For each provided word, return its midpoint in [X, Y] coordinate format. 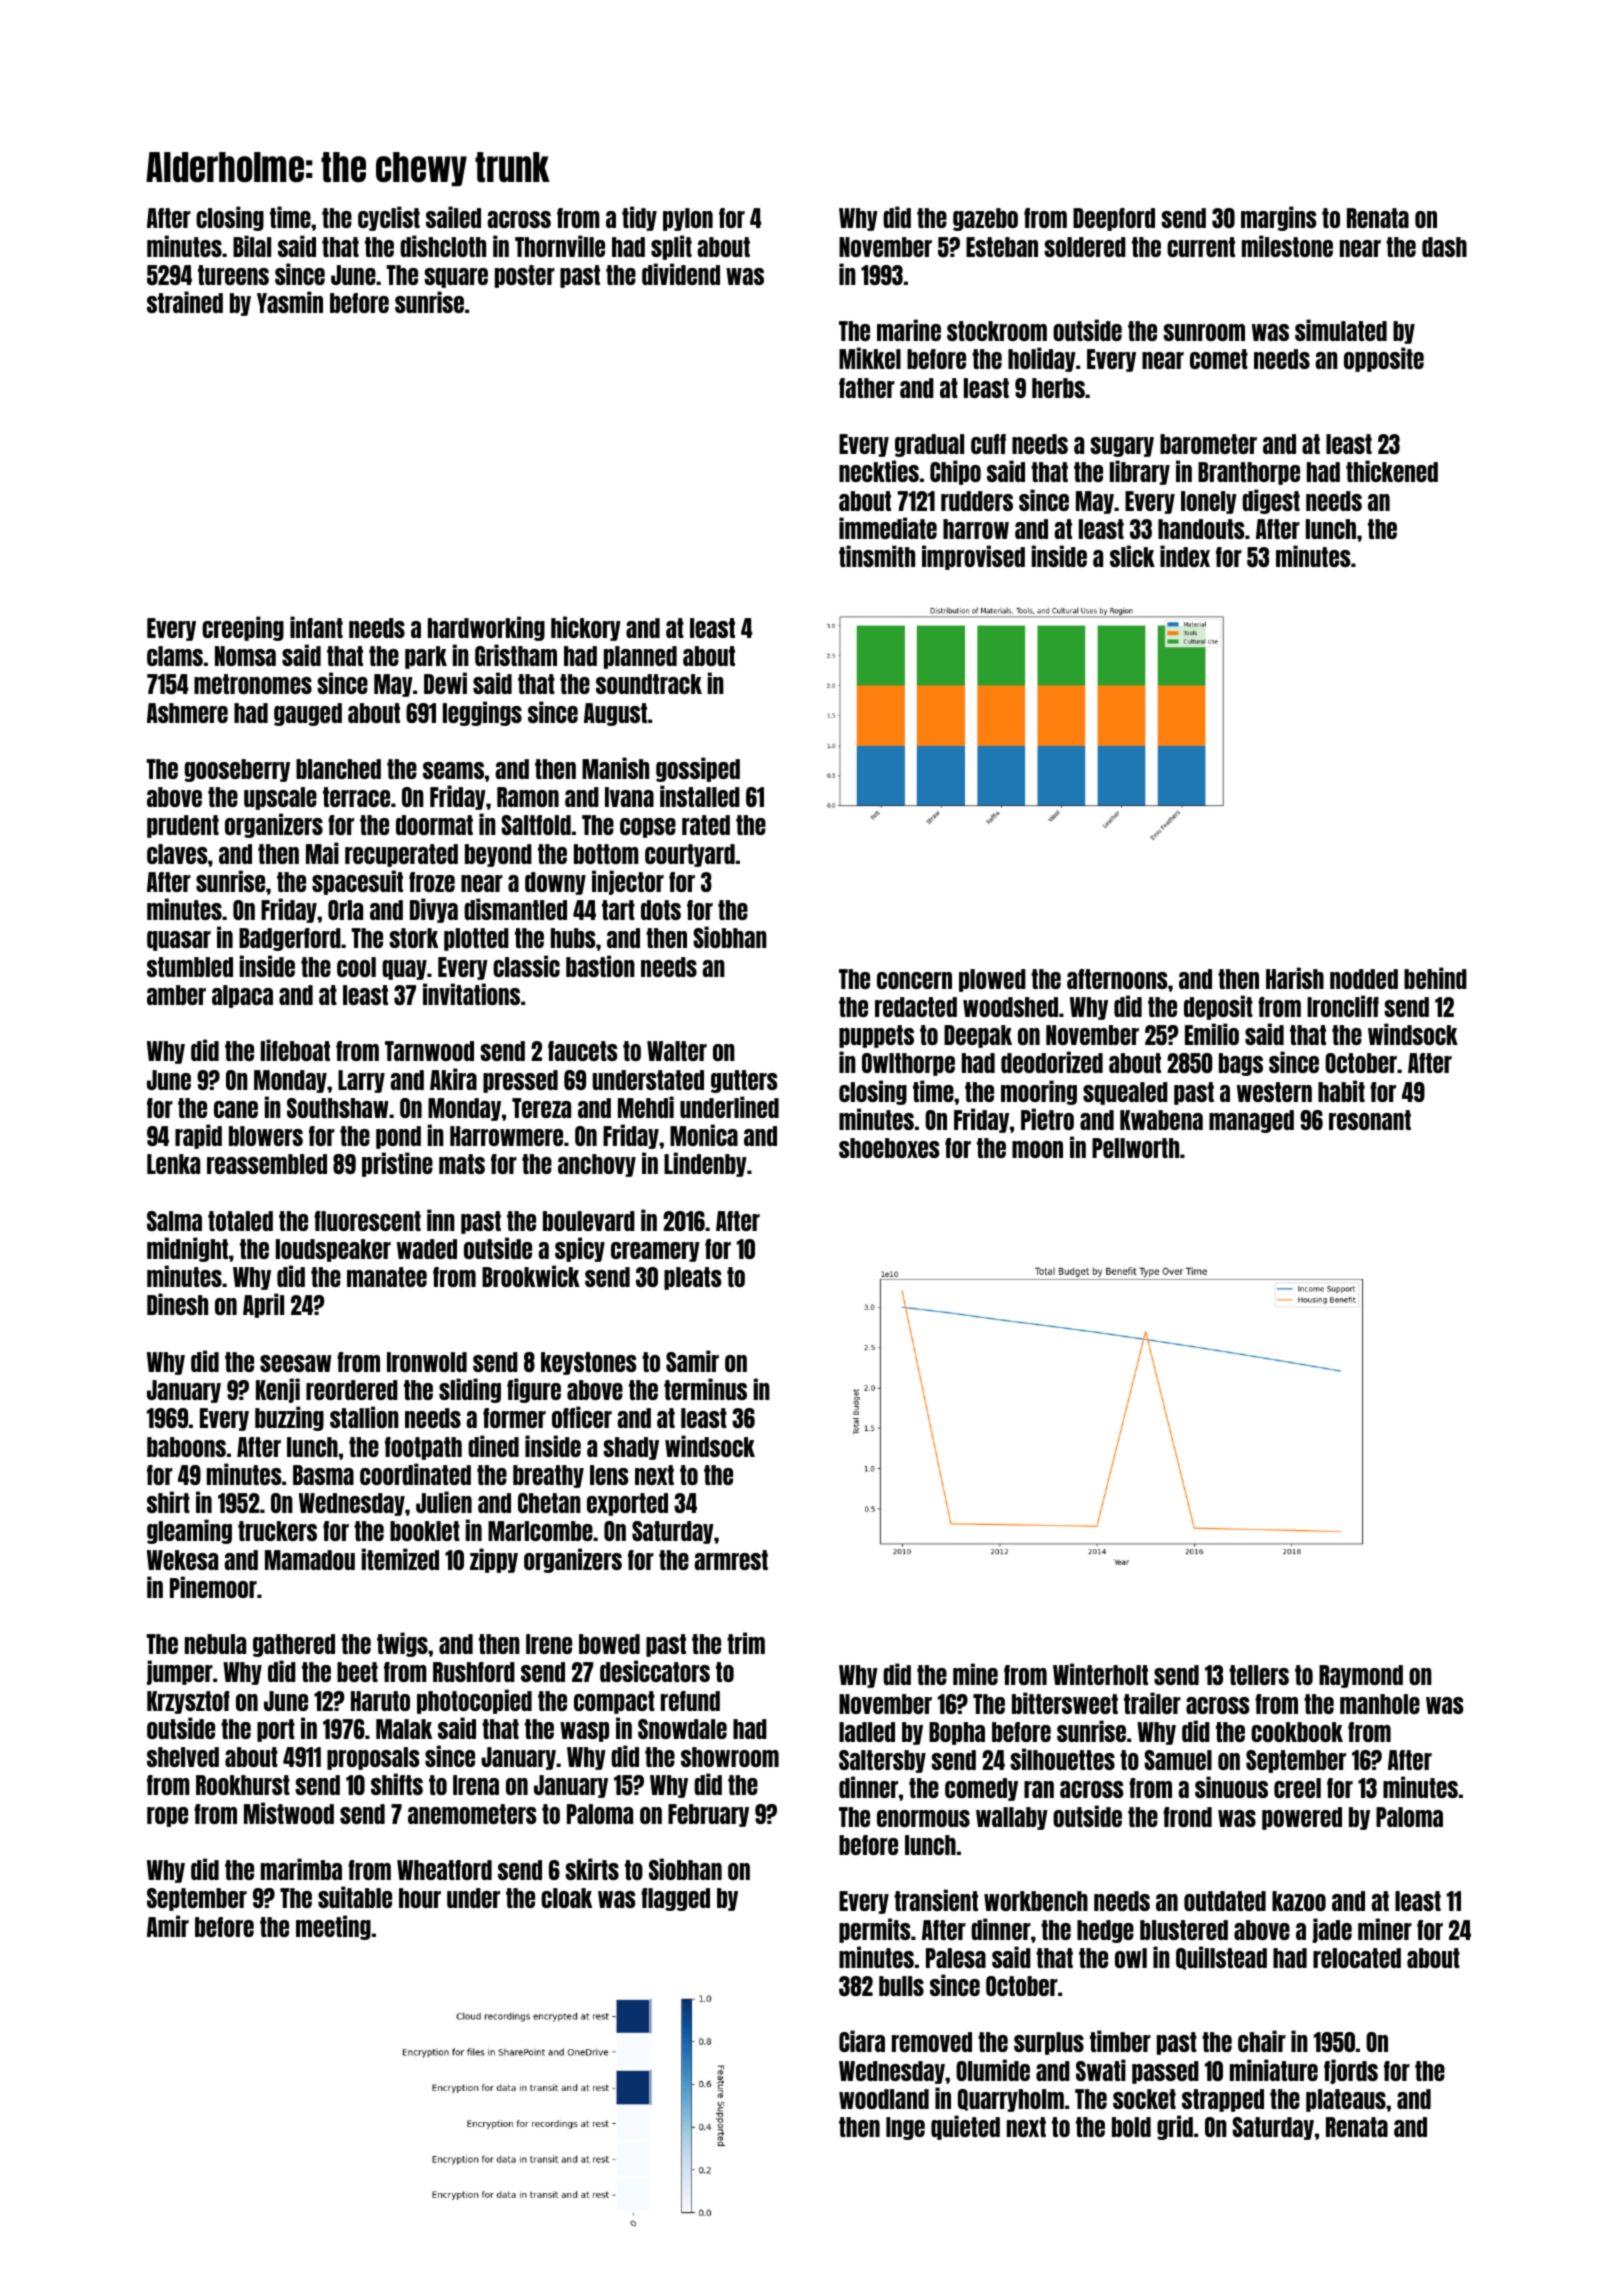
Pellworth [1135, 1148]
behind [1435, 978]
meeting [333, 1927]
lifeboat [295, 1050]
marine [909, 330]
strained [185, 302]
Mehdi [646, 1107]
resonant [1370, 1120]
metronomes [253, 684]
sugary [1122, 447]
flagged [675, 1899]
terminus [705, 1389]
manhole [1380, 1704]
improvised [973, 557]
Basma [323, 1475]
